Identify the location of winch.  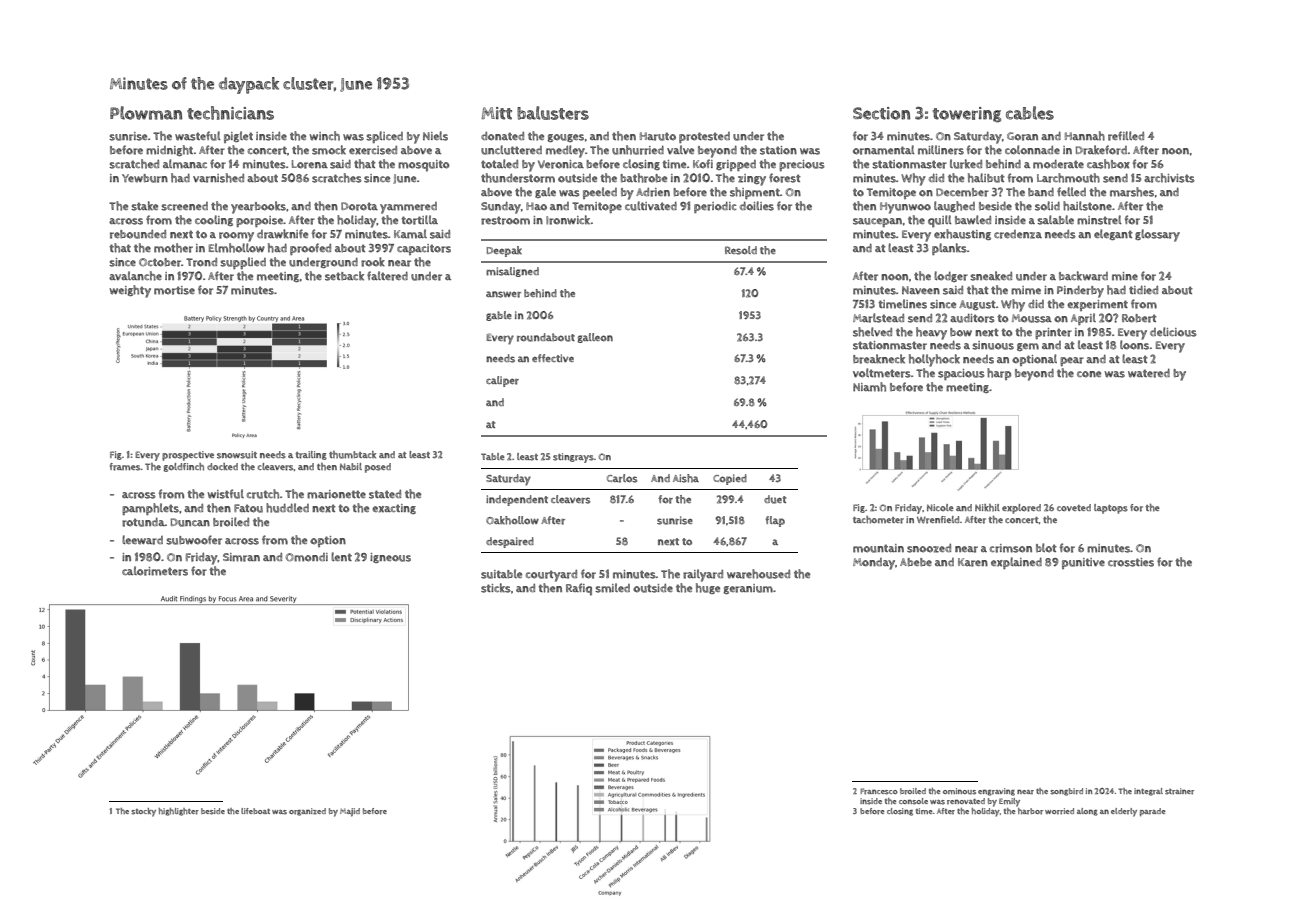
(324, 136).
